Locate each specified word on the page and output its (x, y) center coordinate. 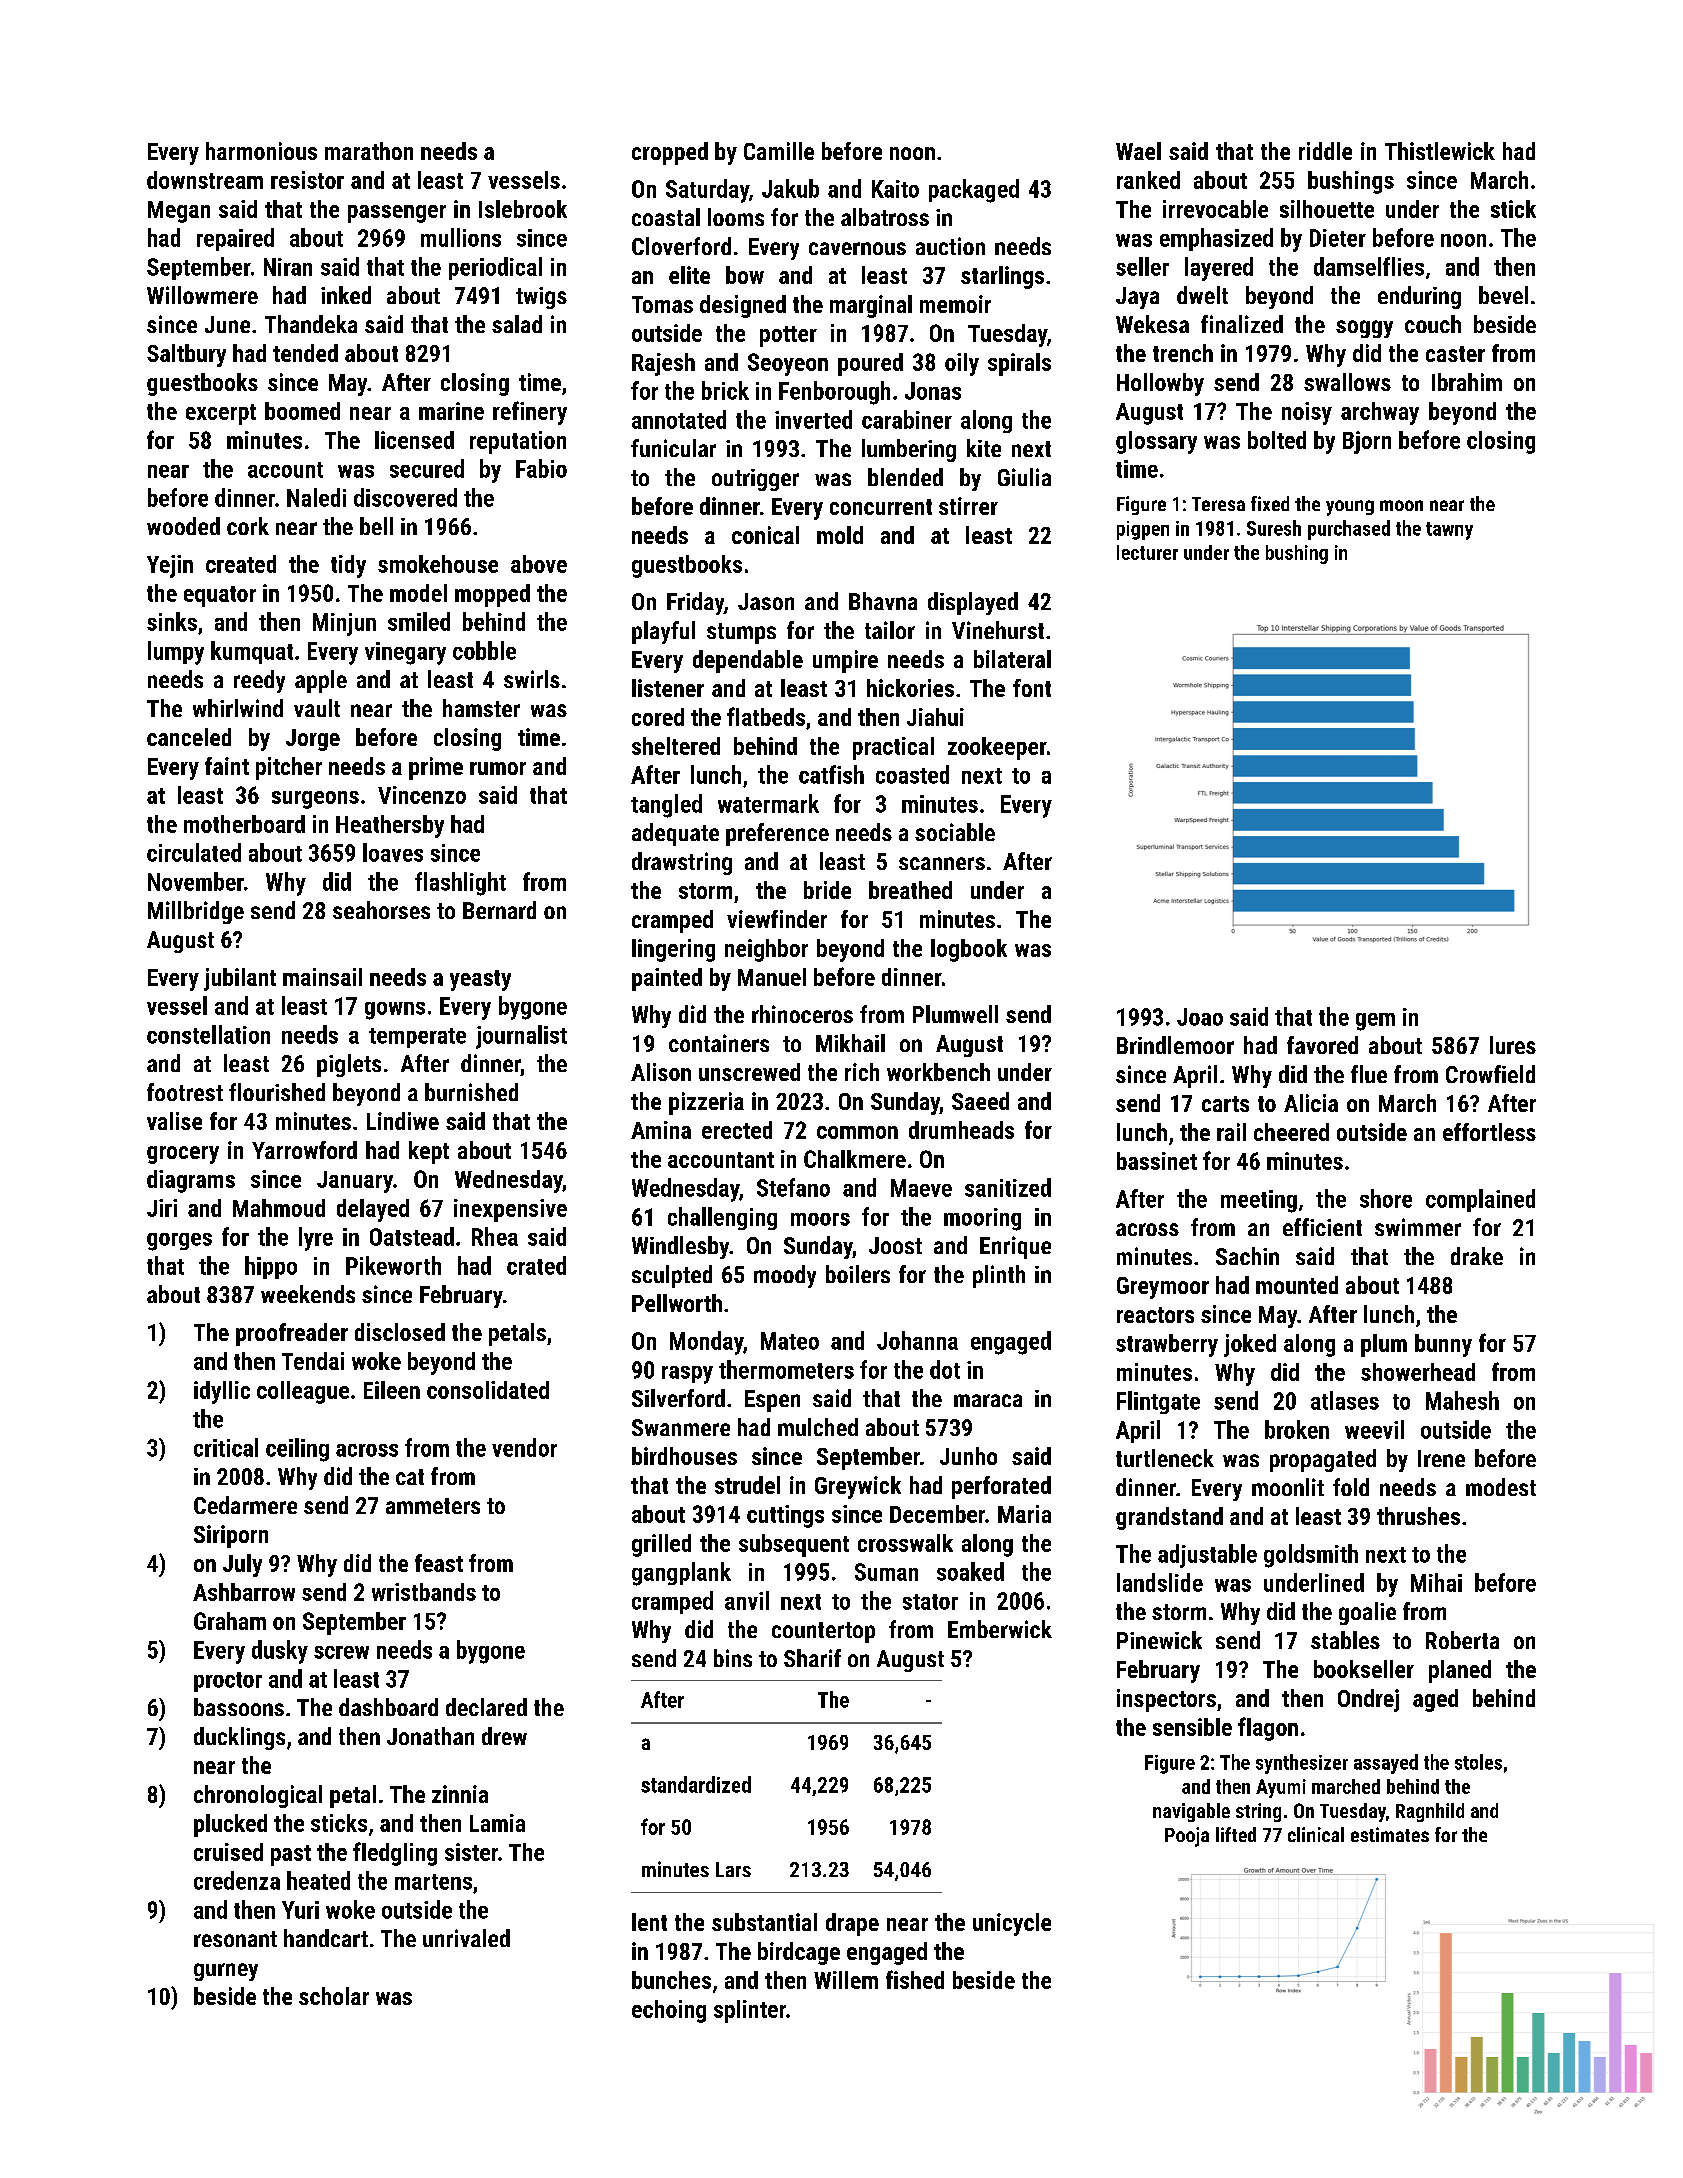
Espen (772, 1401)
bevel (1503, 295)
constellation (208, 1034)
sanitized (1008, 1187)
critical (226, 1447)
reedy (259, 681)
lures (1513, 1045)
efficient (1322, 1227)
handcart (326, 1938)
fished (915, 1979)
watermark (768, 803)
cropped (670, 153)
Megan (179, 212)
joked (1250, 1345)
